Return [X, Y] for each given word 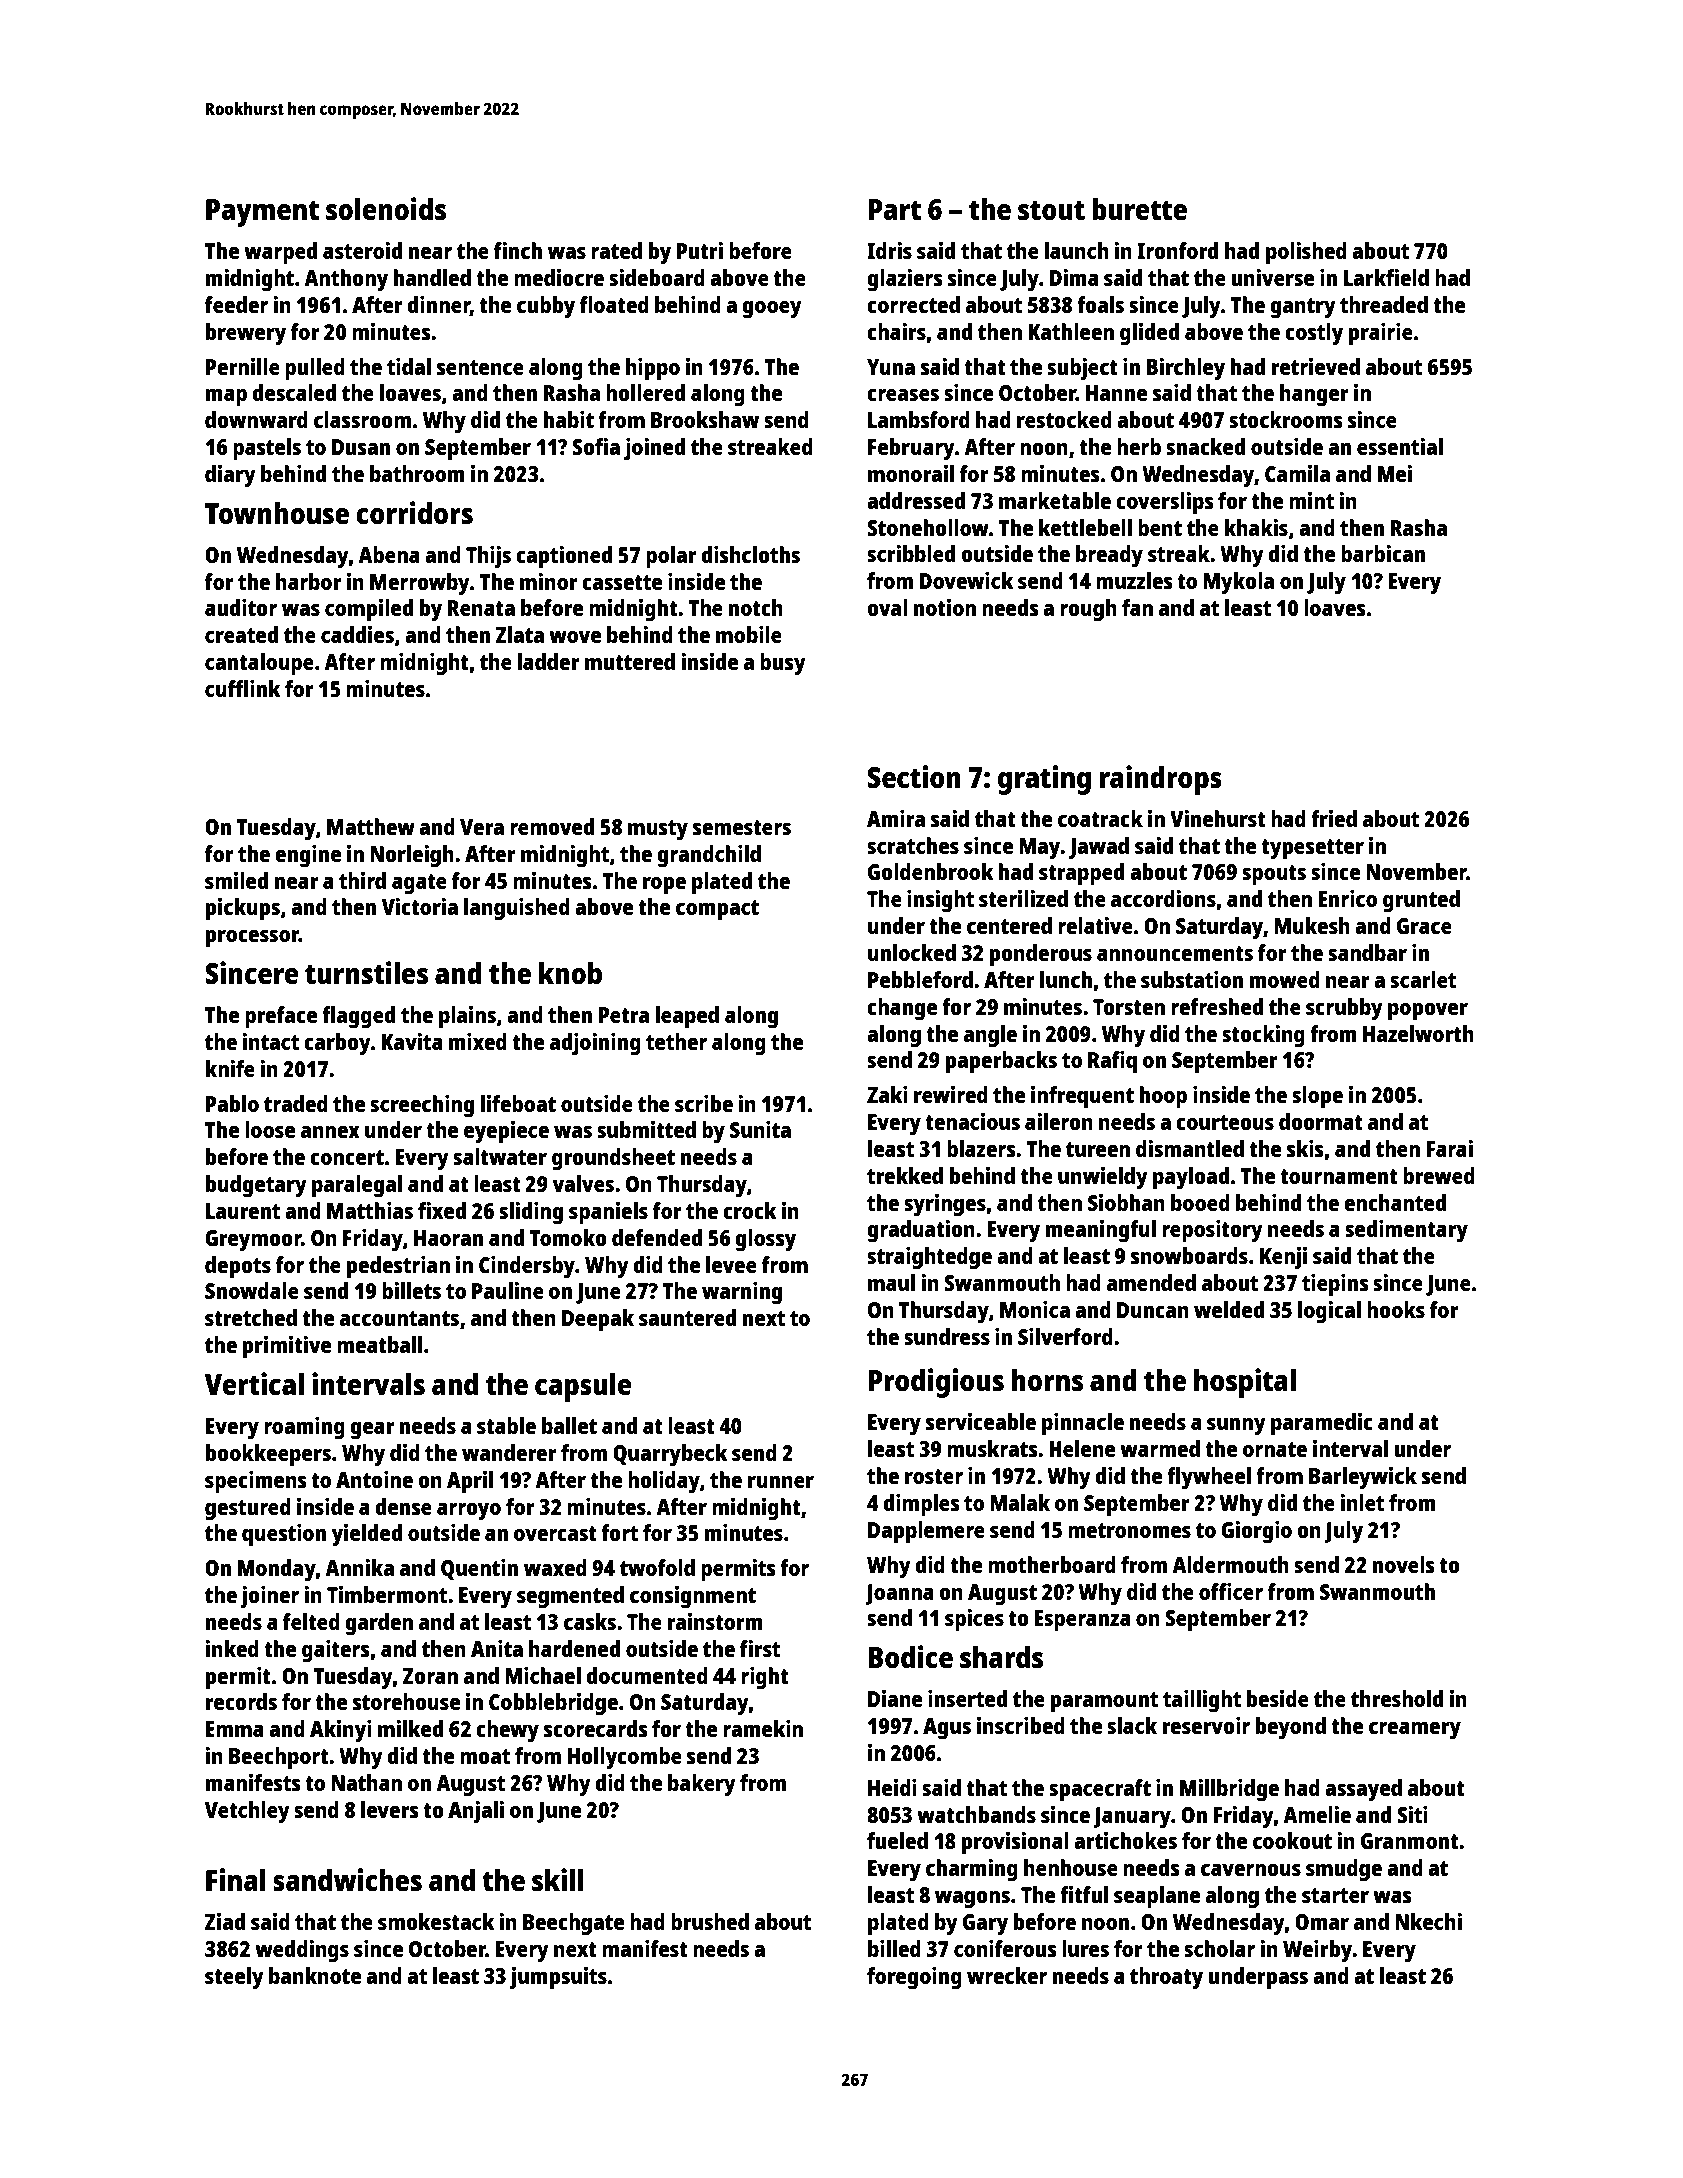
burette [1139, 208]
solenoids [386, 208]
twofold [657, 1567]
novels [1404, 1564]
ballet [569, 1425]
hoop [1163, 1097]
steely [234, 1978]
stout [1051, 210]
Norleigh [412, 856]
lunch [1066, 979]
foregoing [914, 1978]
